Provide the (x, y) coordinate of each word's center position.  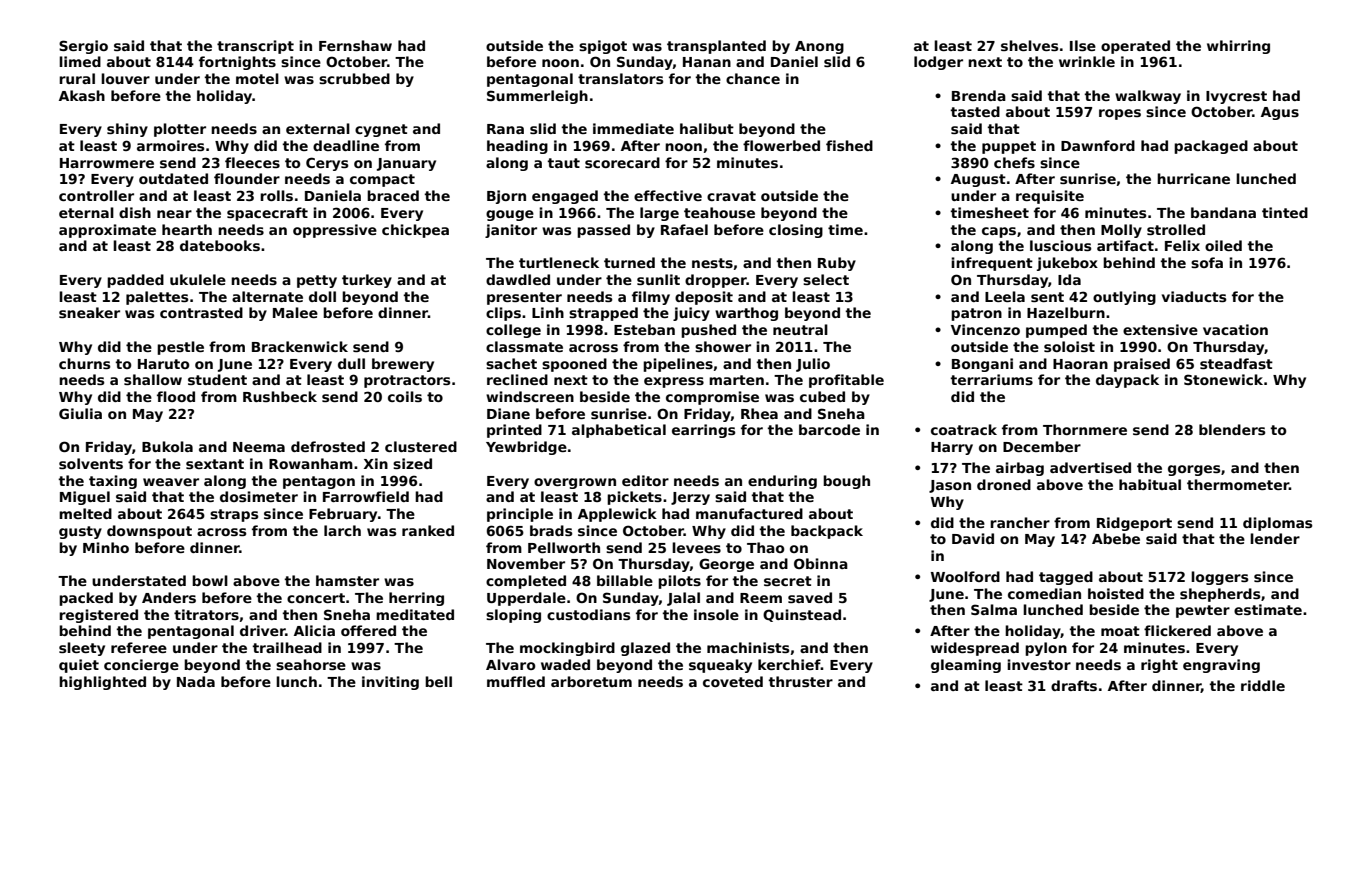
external (318, 128)
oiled (1223, 245)
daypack (1127, 381)
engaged (565, 197)
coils (405, 396)
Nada (196, 681)
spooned (574, 365)
